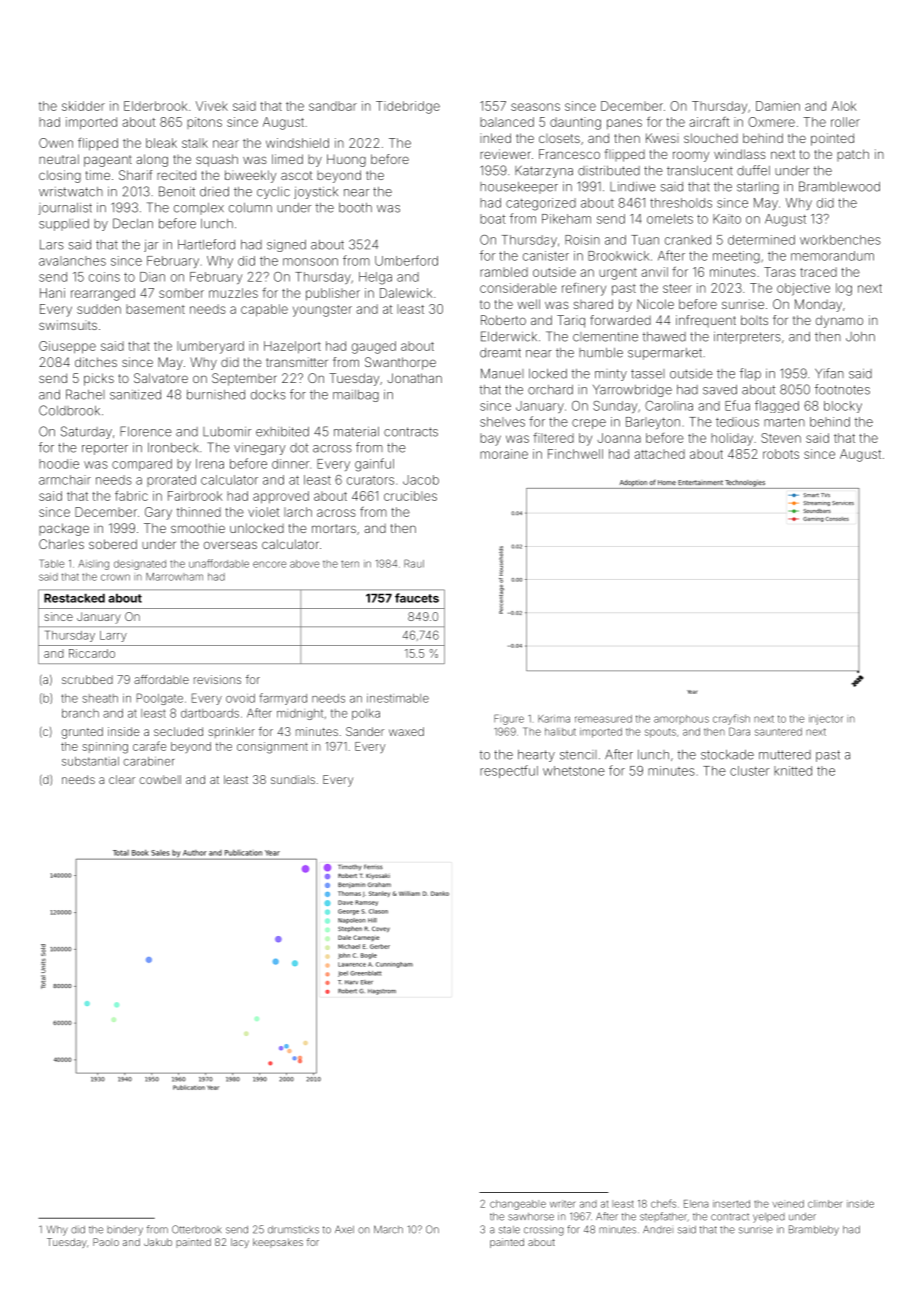  I want to click on sandbar, so click(333, 106).
